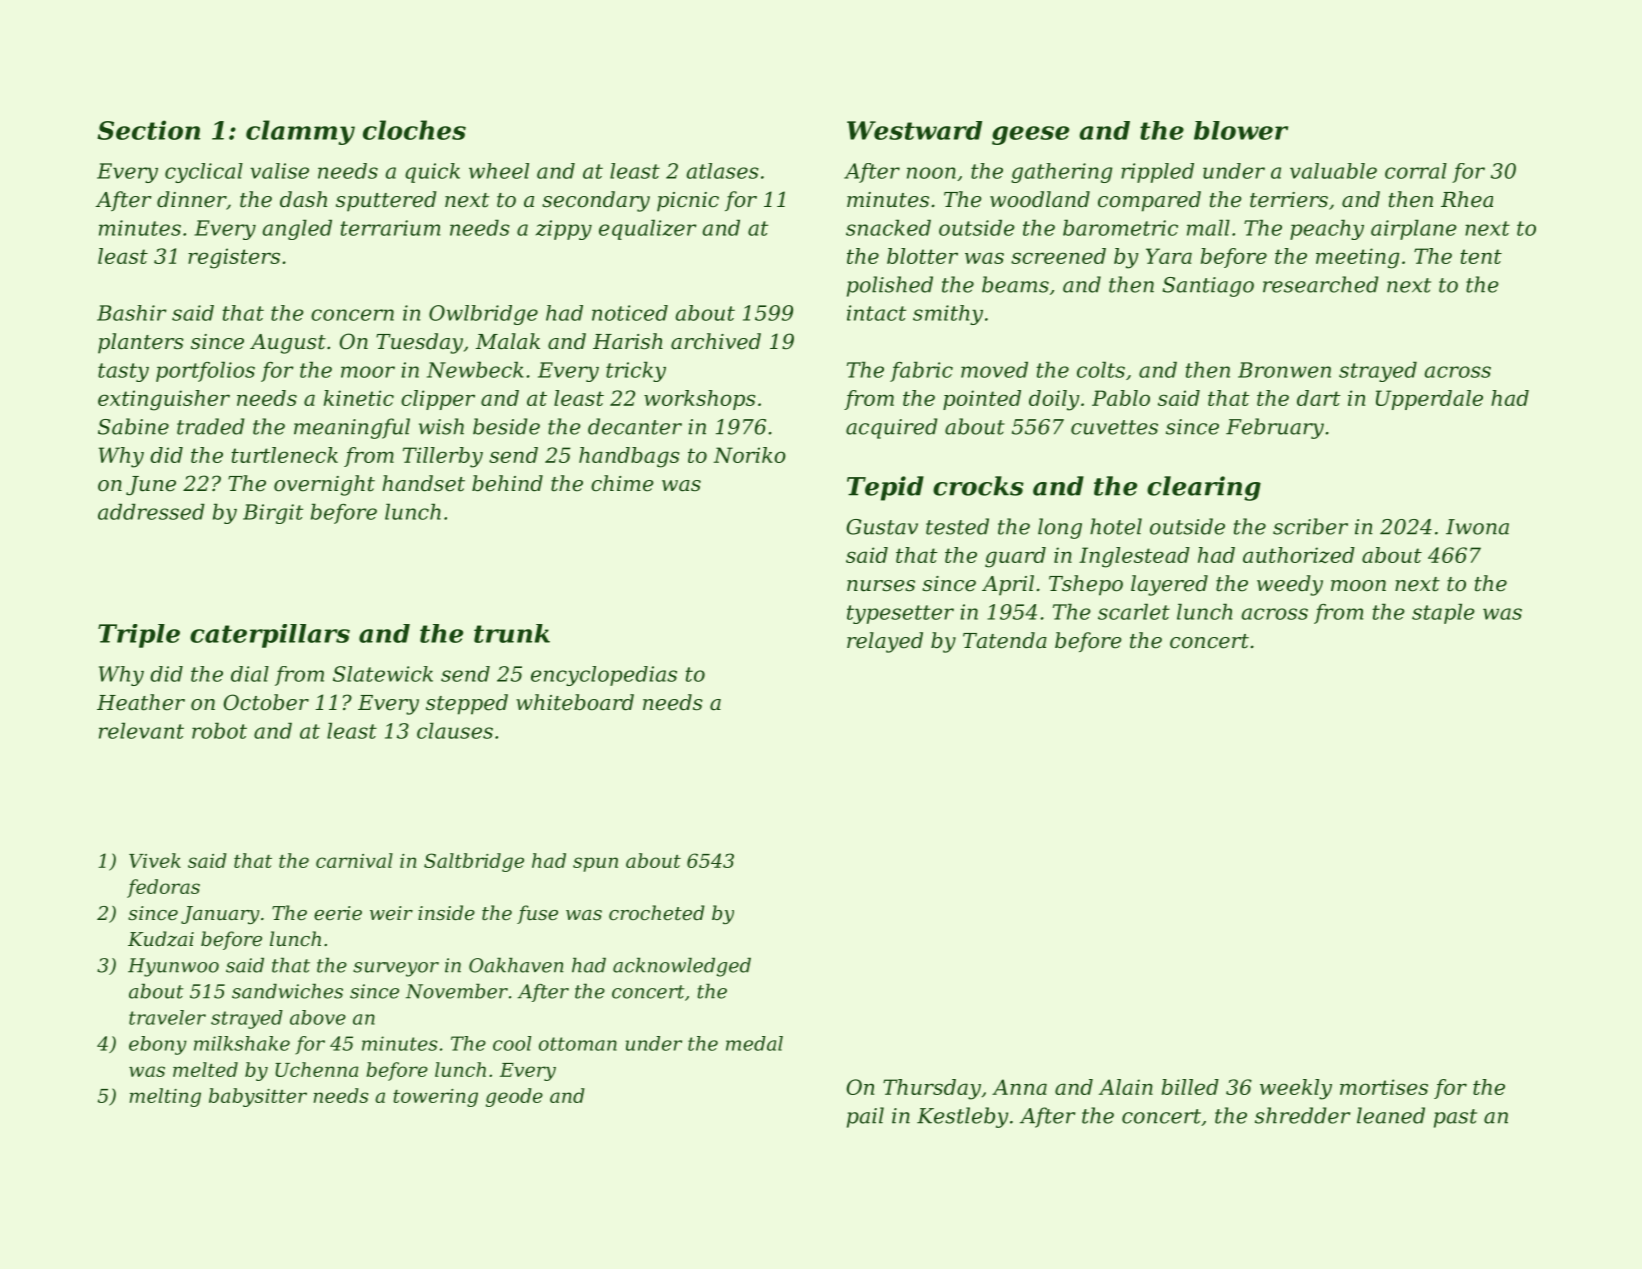  What do you see at coordinates (457, 991) in the image?
I see `November` at bounding box center [457, 991].
